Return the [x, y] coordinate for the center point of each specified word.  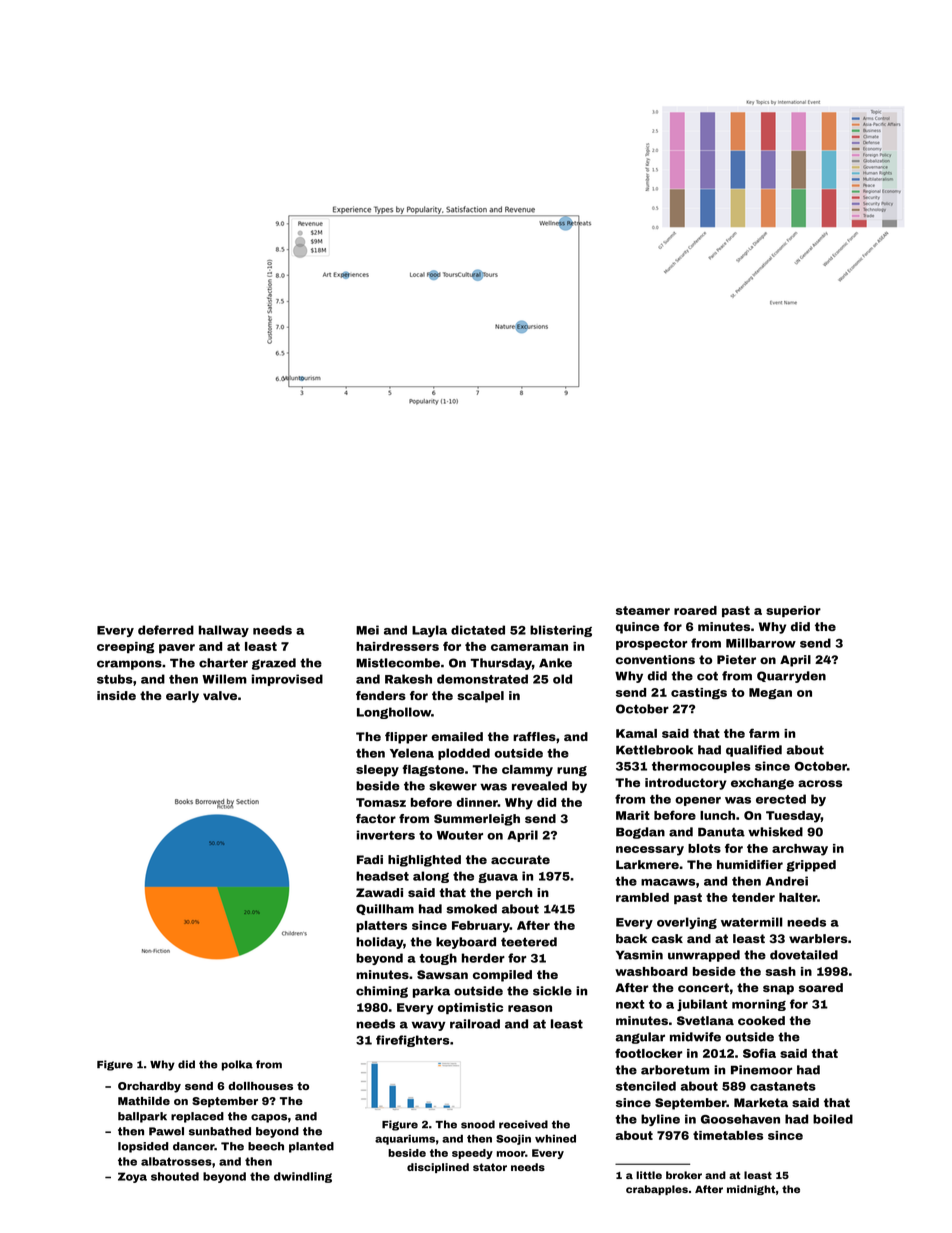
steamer [643, 610]
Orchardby [149, 1087]
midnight [751, 1190]
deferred [166, 630]
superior [793, 611]
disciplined [438, 1168]
